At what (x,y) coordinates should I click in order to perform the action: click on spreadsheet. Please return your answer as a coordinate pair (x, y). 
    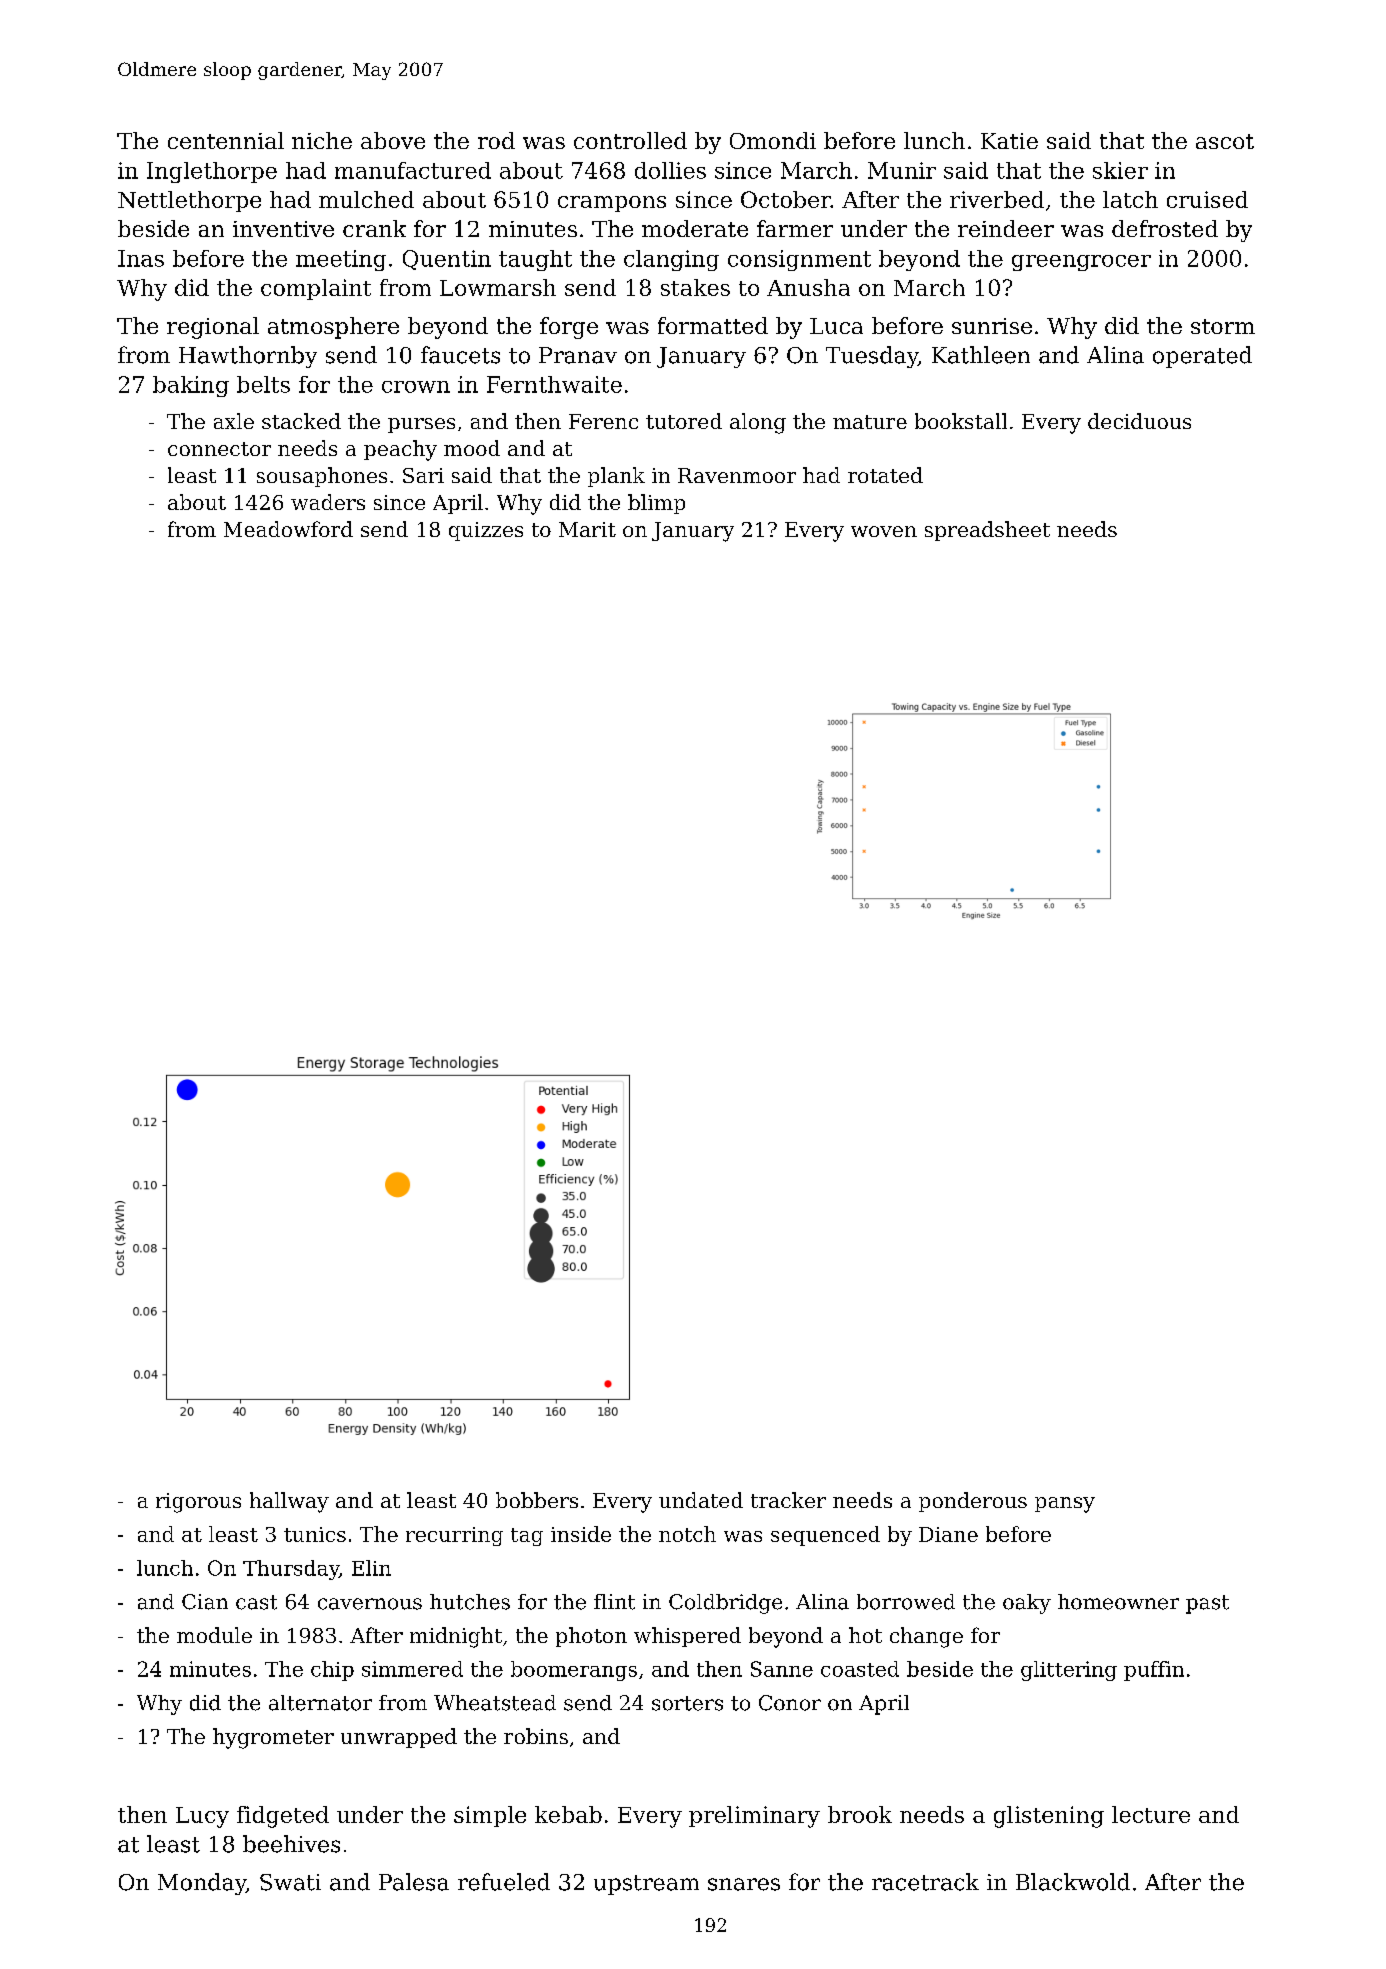
    Looking at the image, I should click on (987, 531).
